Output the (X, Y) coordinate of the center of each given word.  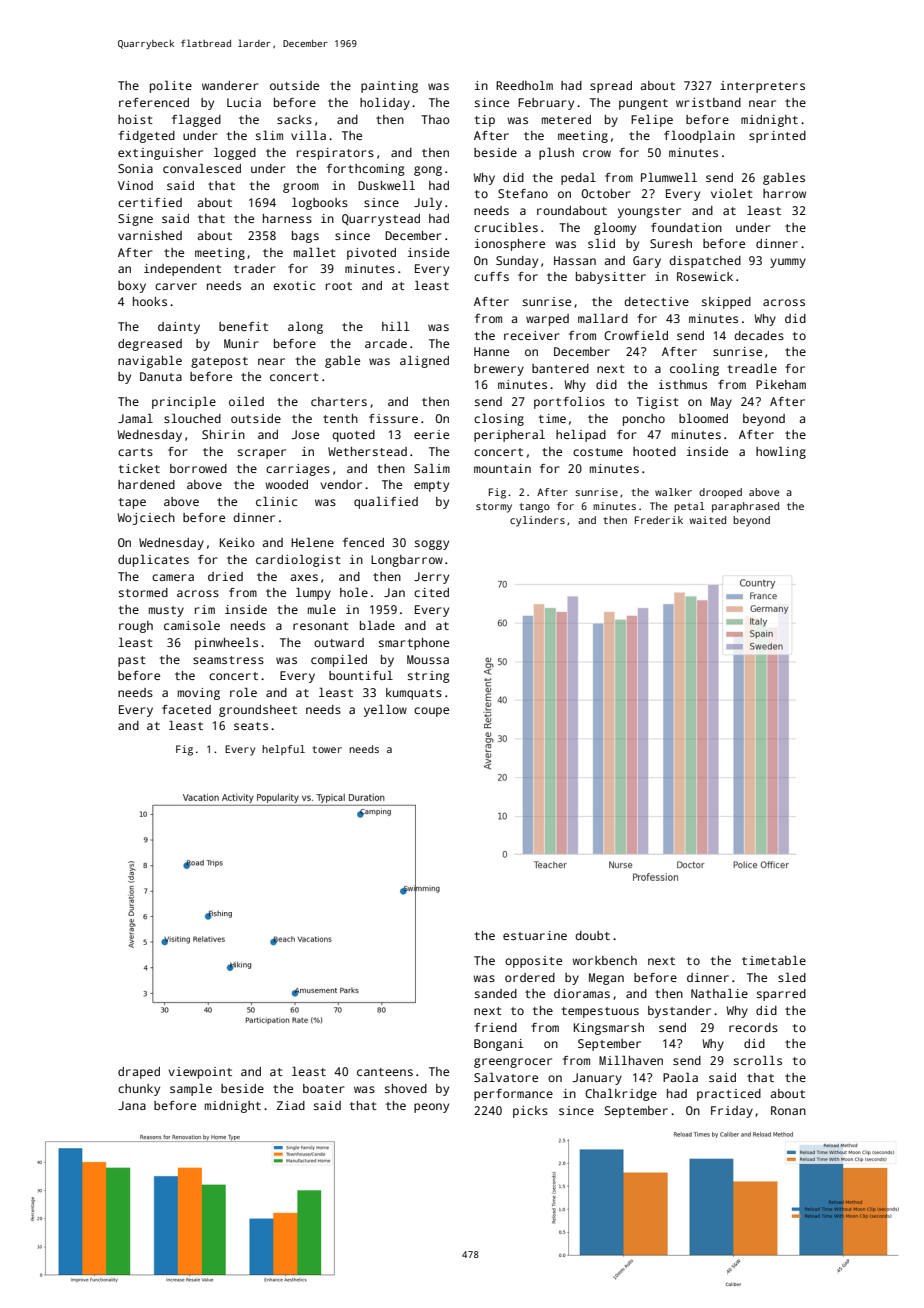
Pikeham (781, 384)
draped (139, 1073)
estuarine (535, 935)
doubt (592, 935)
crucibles (506, 227)
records (753, 1027)
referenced (154, 102)
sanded (496, 993)
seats (251, 726)
